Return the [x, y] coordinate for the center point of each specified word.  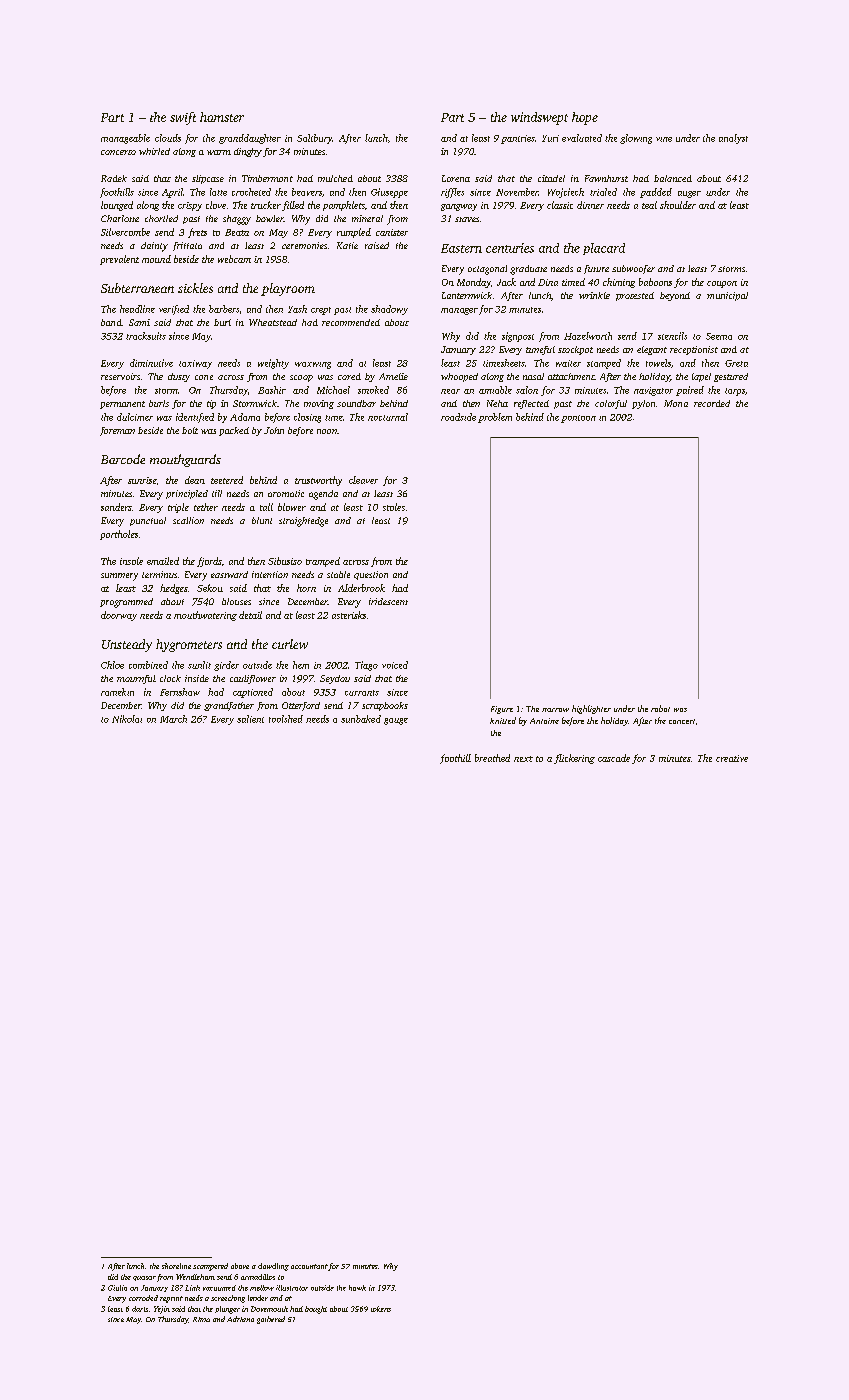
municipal [727, 296]
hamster [222, 117]
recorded [712, 403]
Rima [201, 1319]
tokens [381, 1309]
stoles [394, 507]
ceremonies [304, 245]
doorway [119, 616]
